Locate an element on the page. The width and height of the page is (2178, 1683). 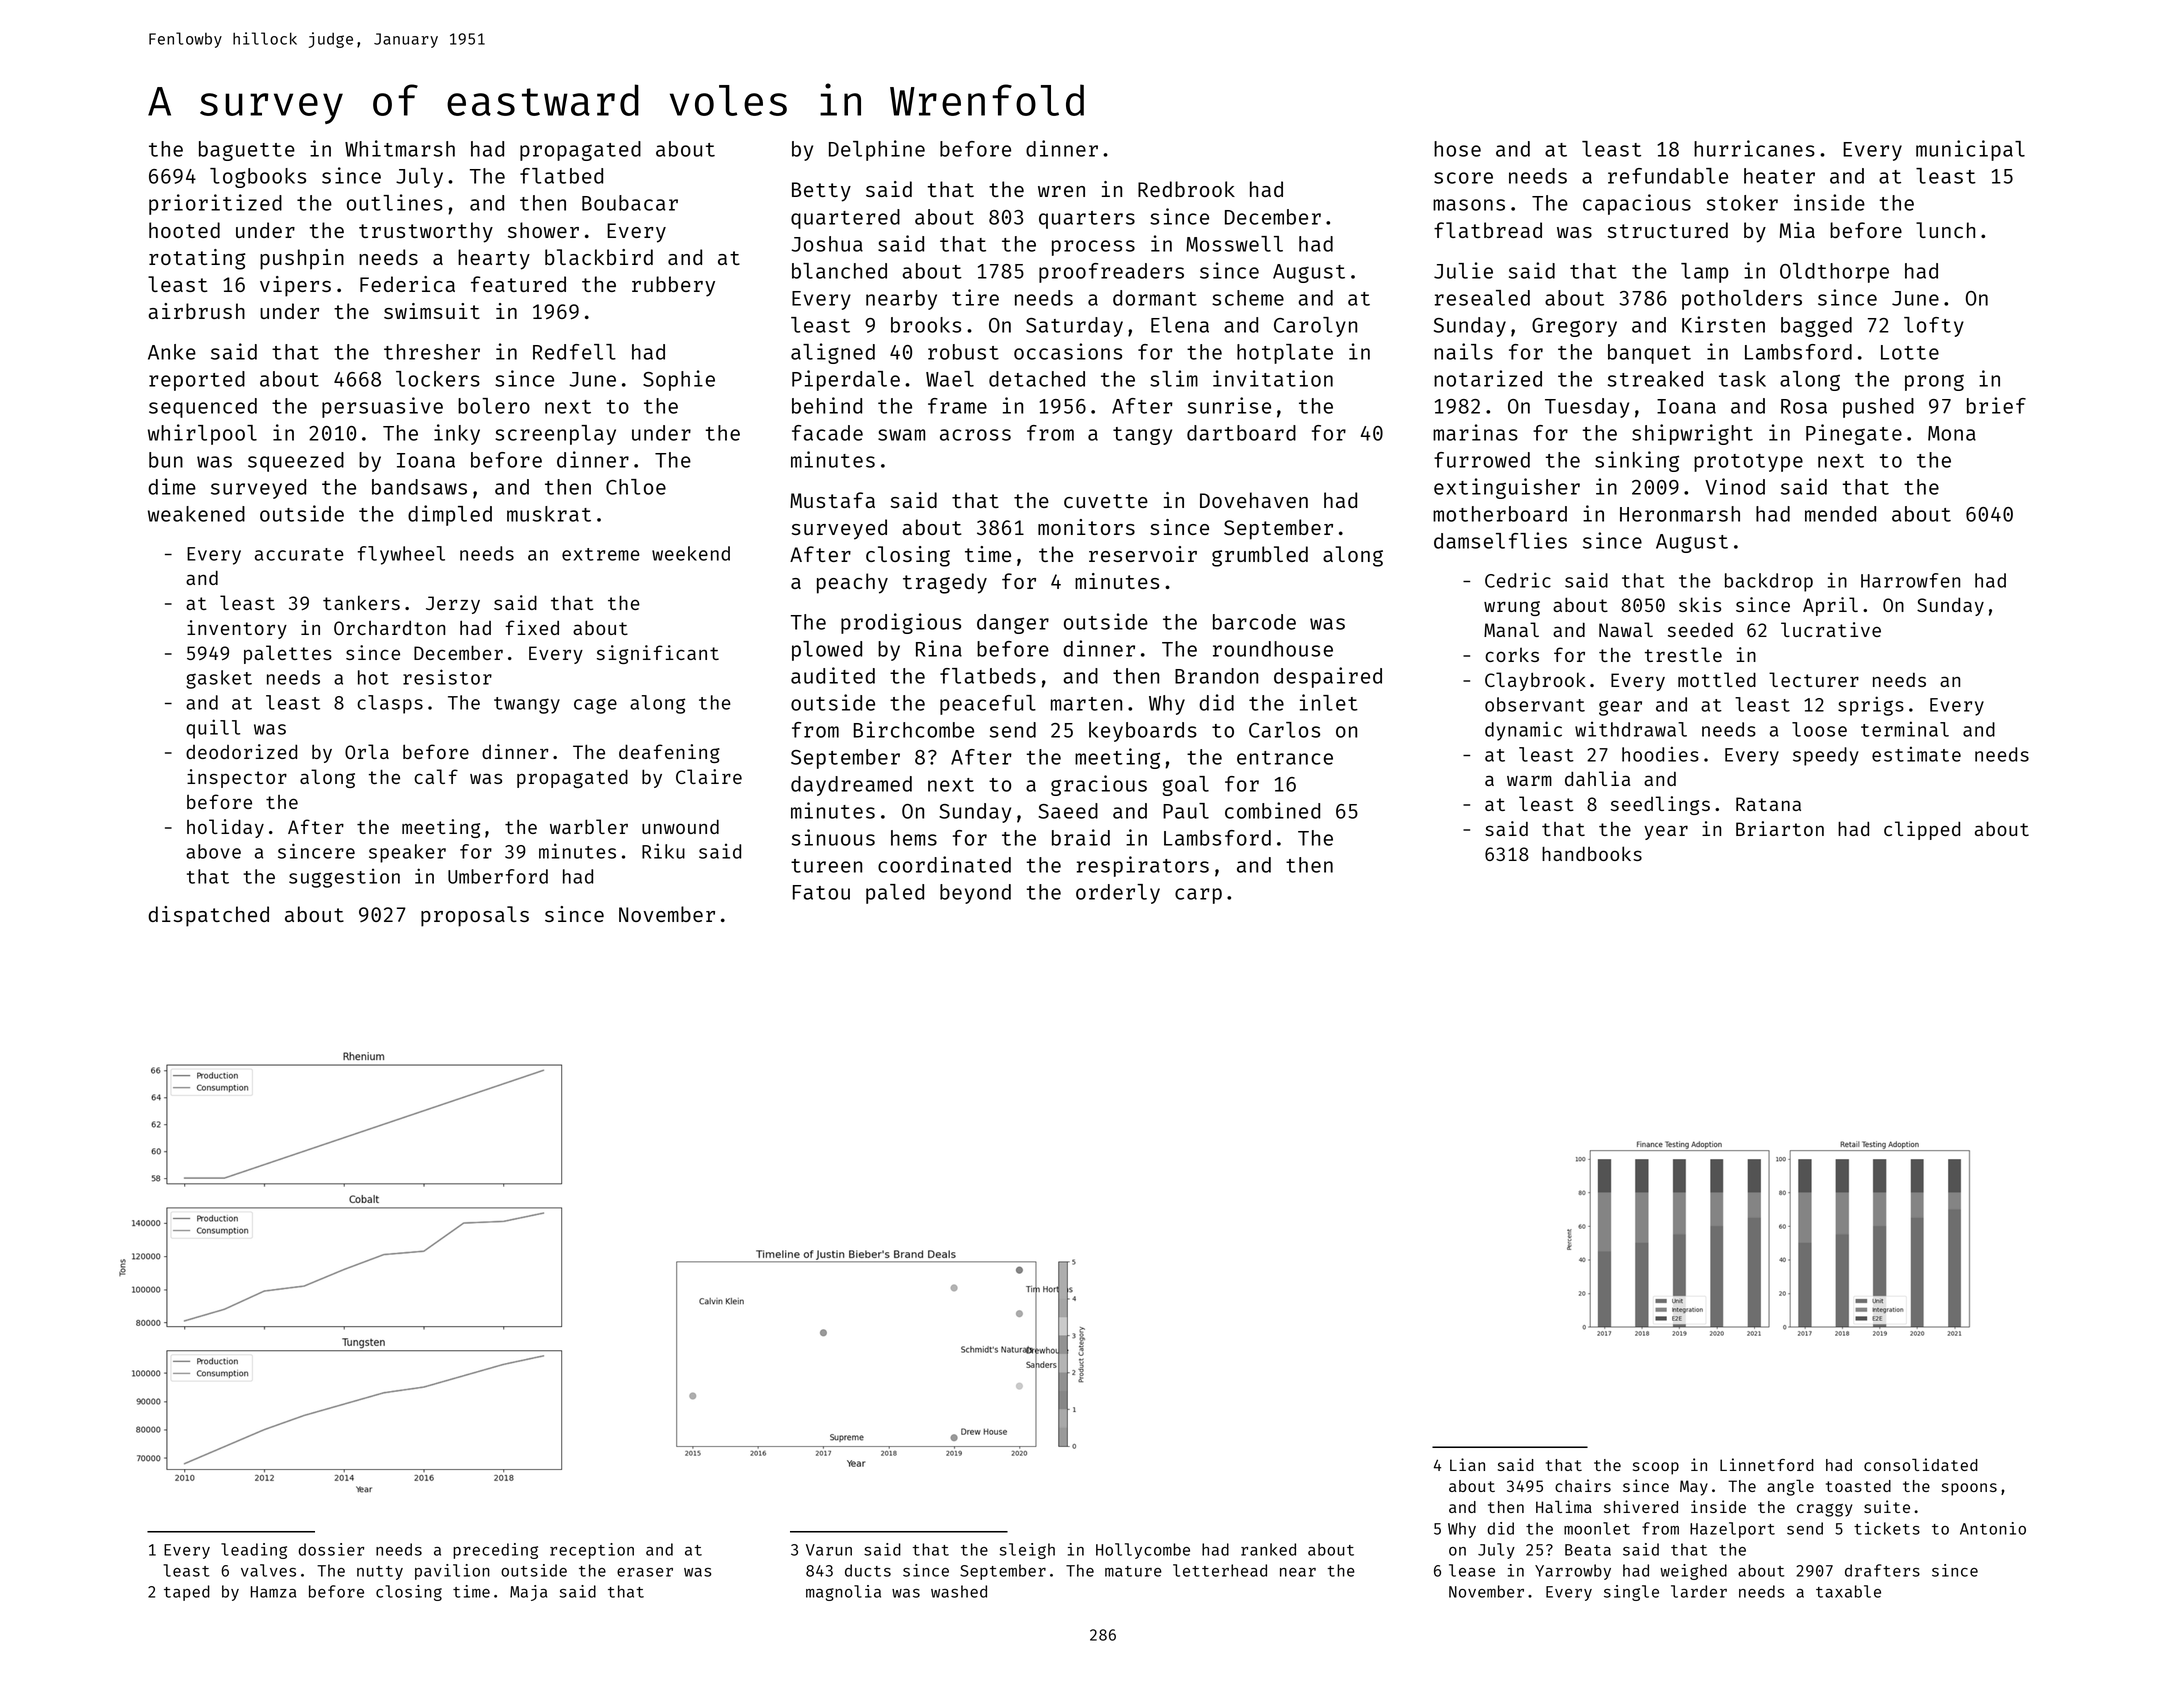
washed is located at coordinates (959, 1591).
